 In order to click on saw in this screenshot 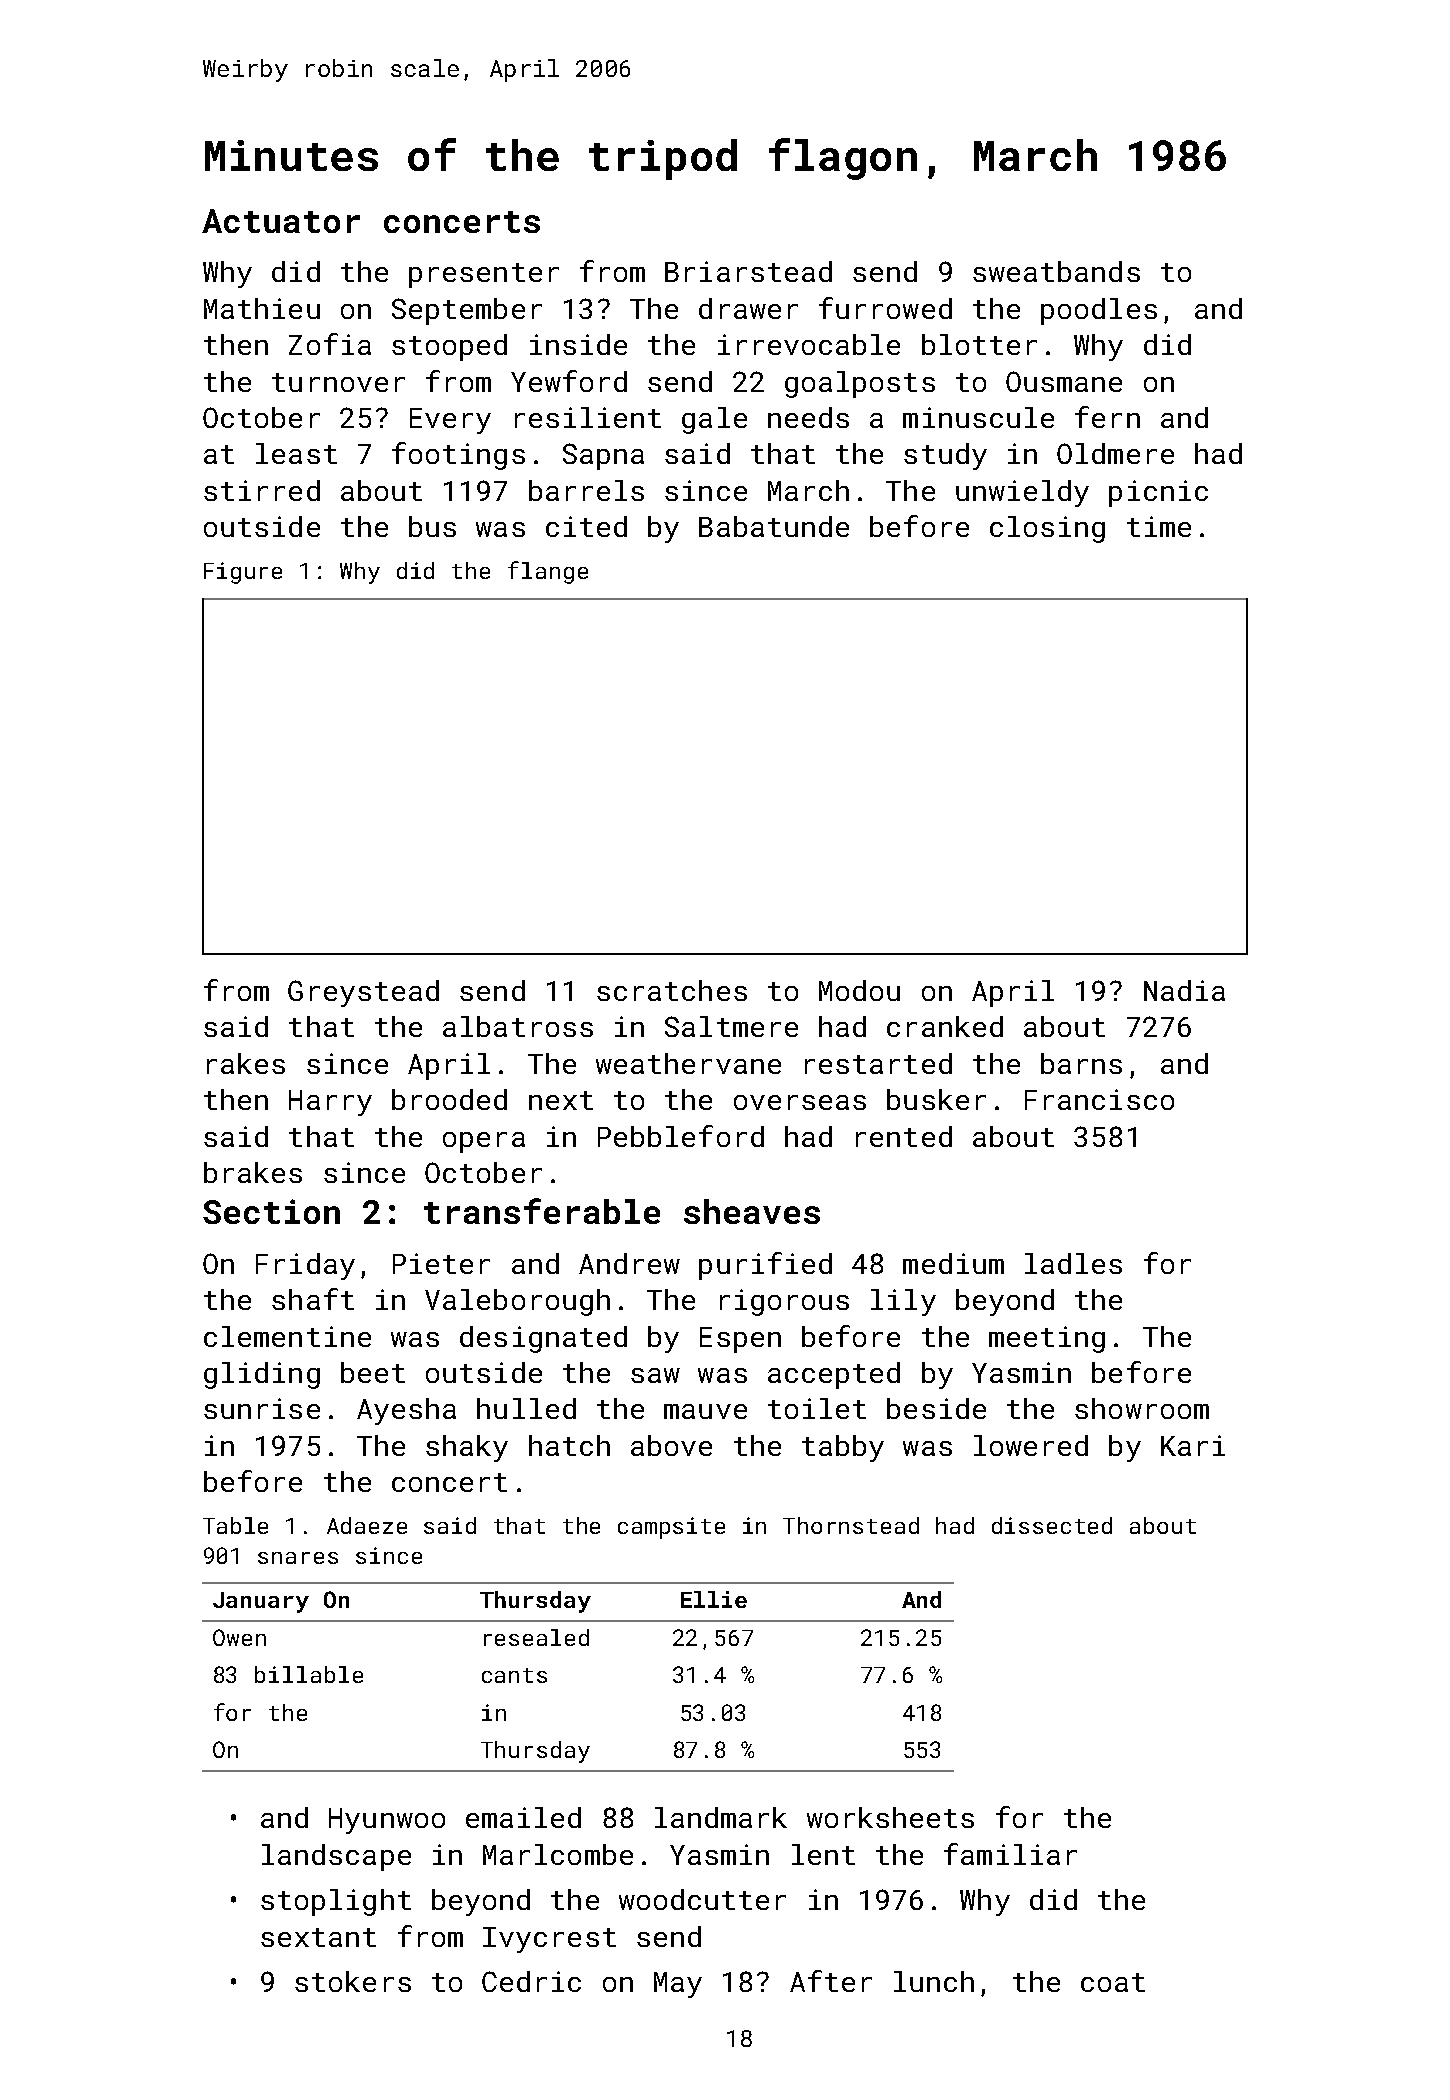, I will do `click(655, 1375)`.
